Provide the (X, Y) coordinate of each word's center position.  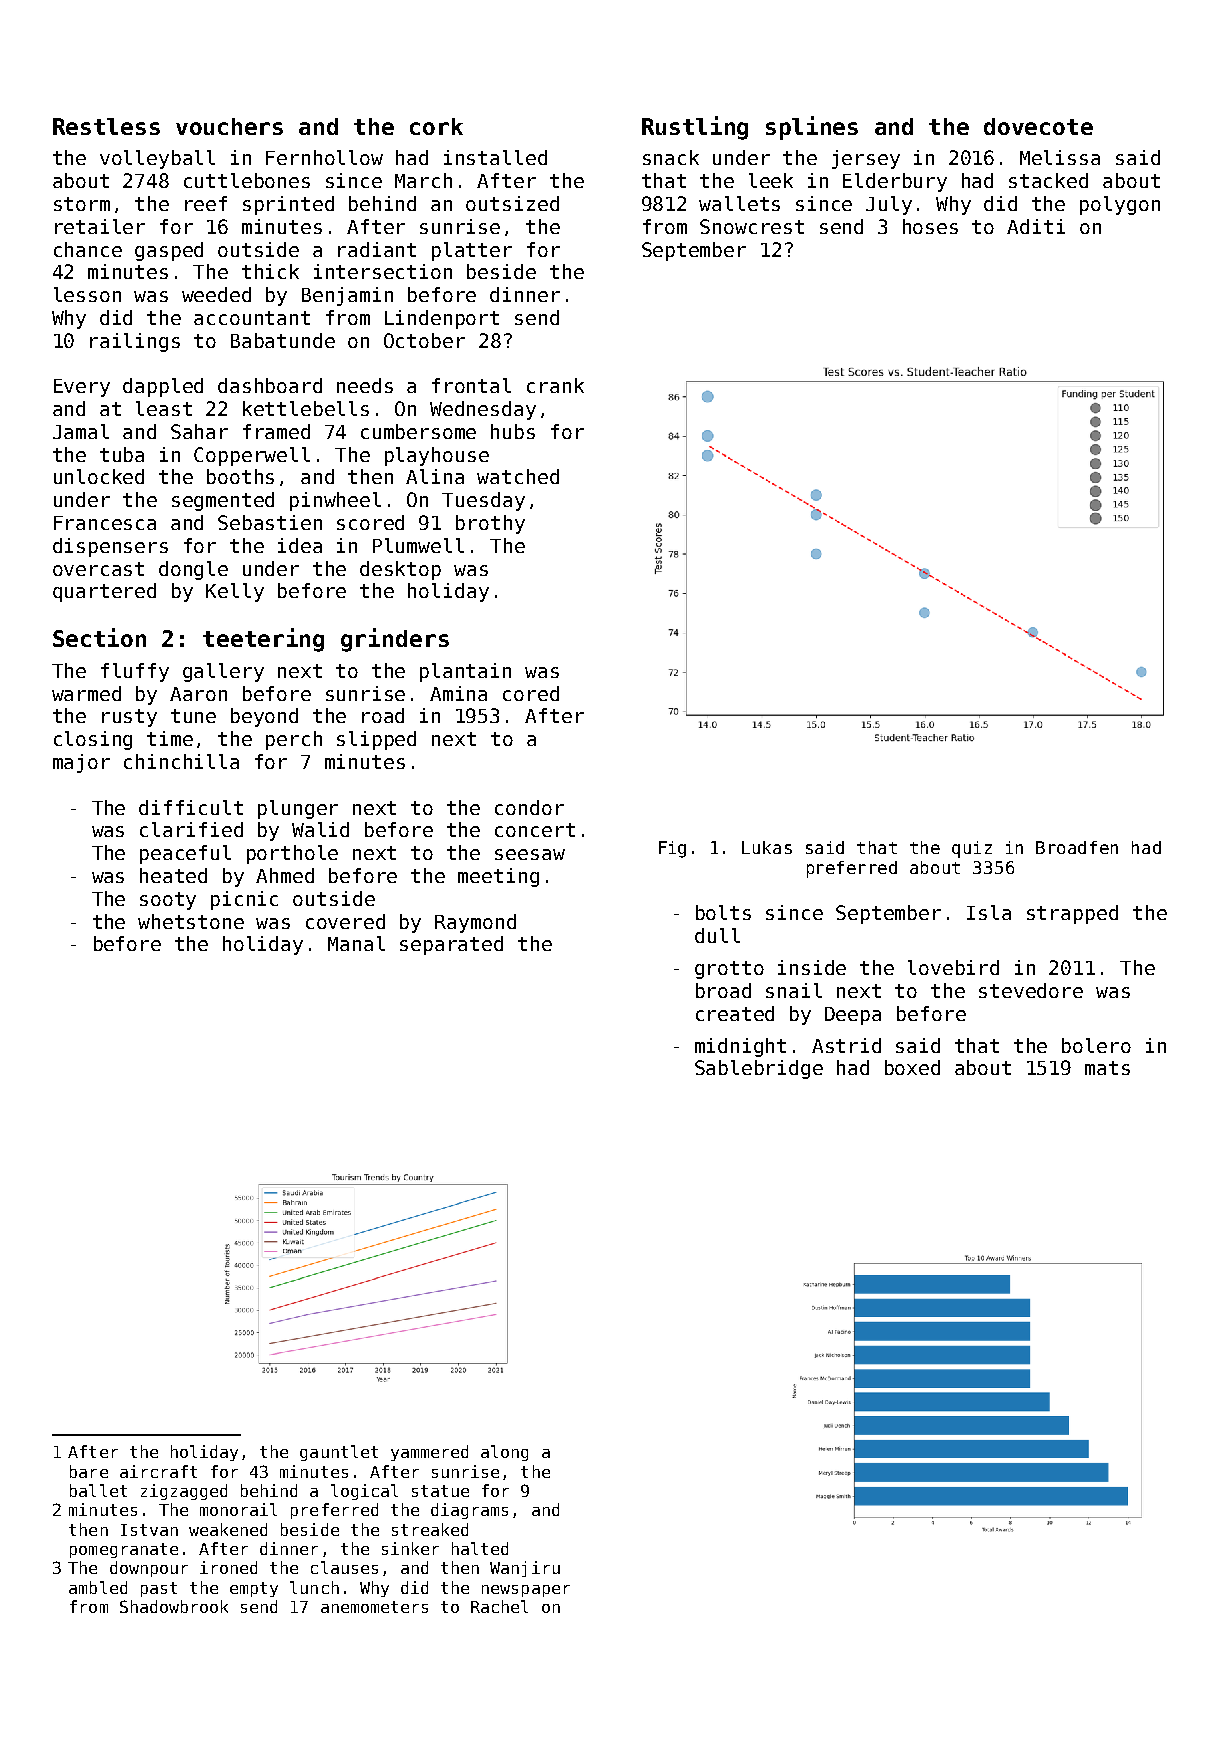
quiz (972, 849)
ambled (98, 1587)
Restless (106, 126)
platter (472, 251)
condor (529, 807)
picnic (244, 900)
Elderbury (895, 182)
